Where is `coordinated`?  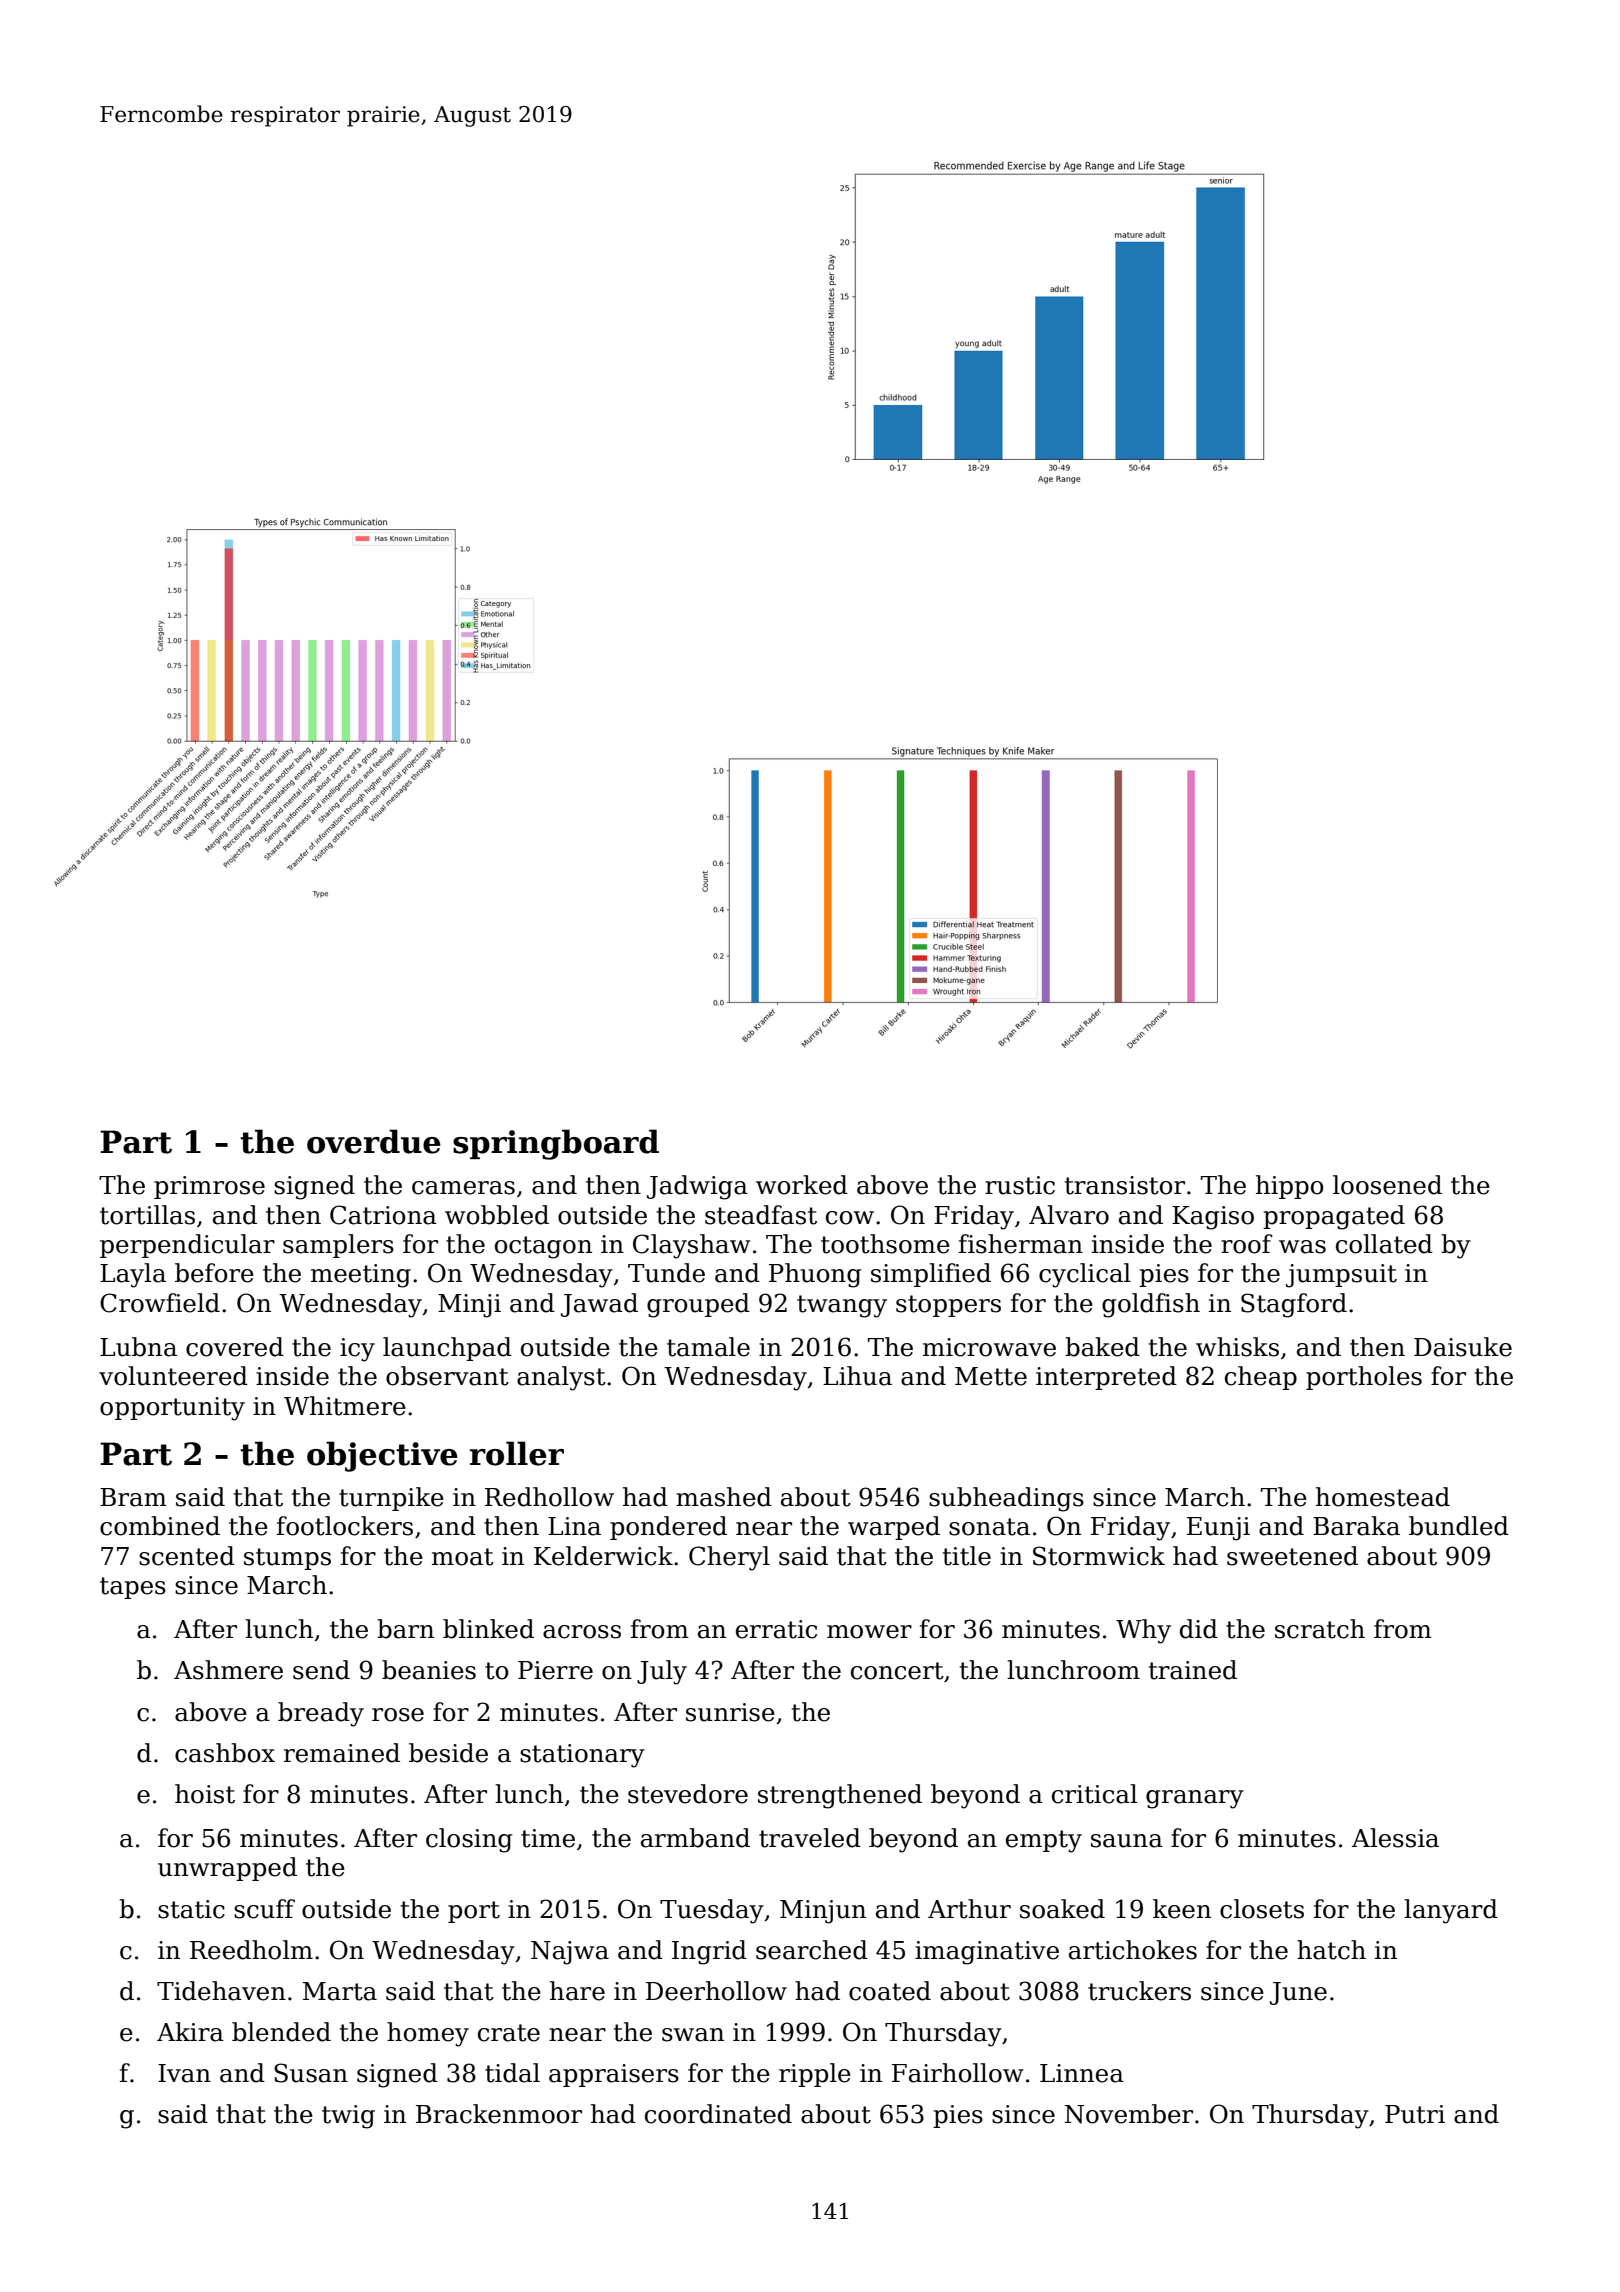 coordinated is located at coordinates (718, 2114).
